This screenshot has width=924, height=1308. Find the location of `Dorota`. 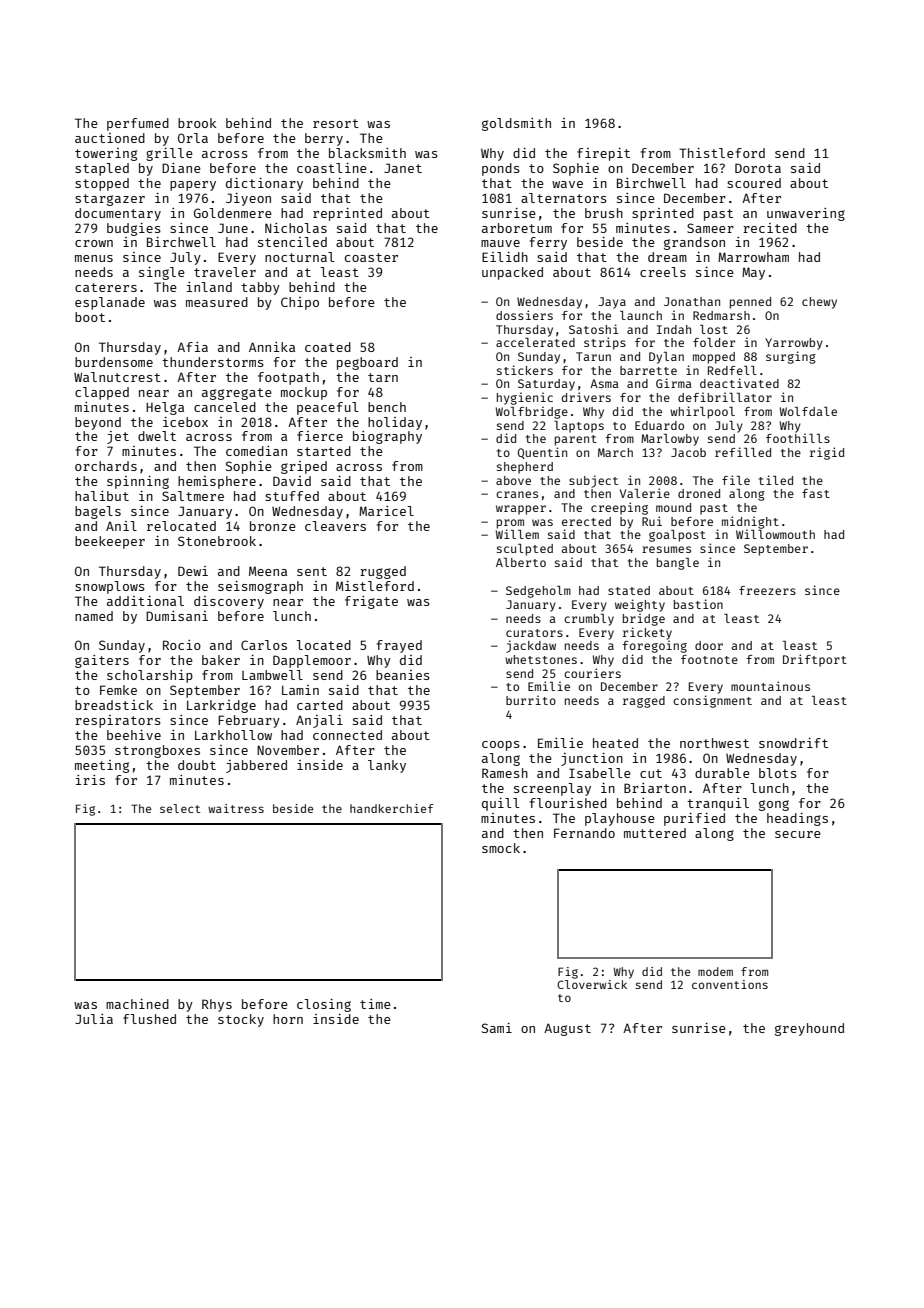

Dorota is located at coordinates (758, 168).
